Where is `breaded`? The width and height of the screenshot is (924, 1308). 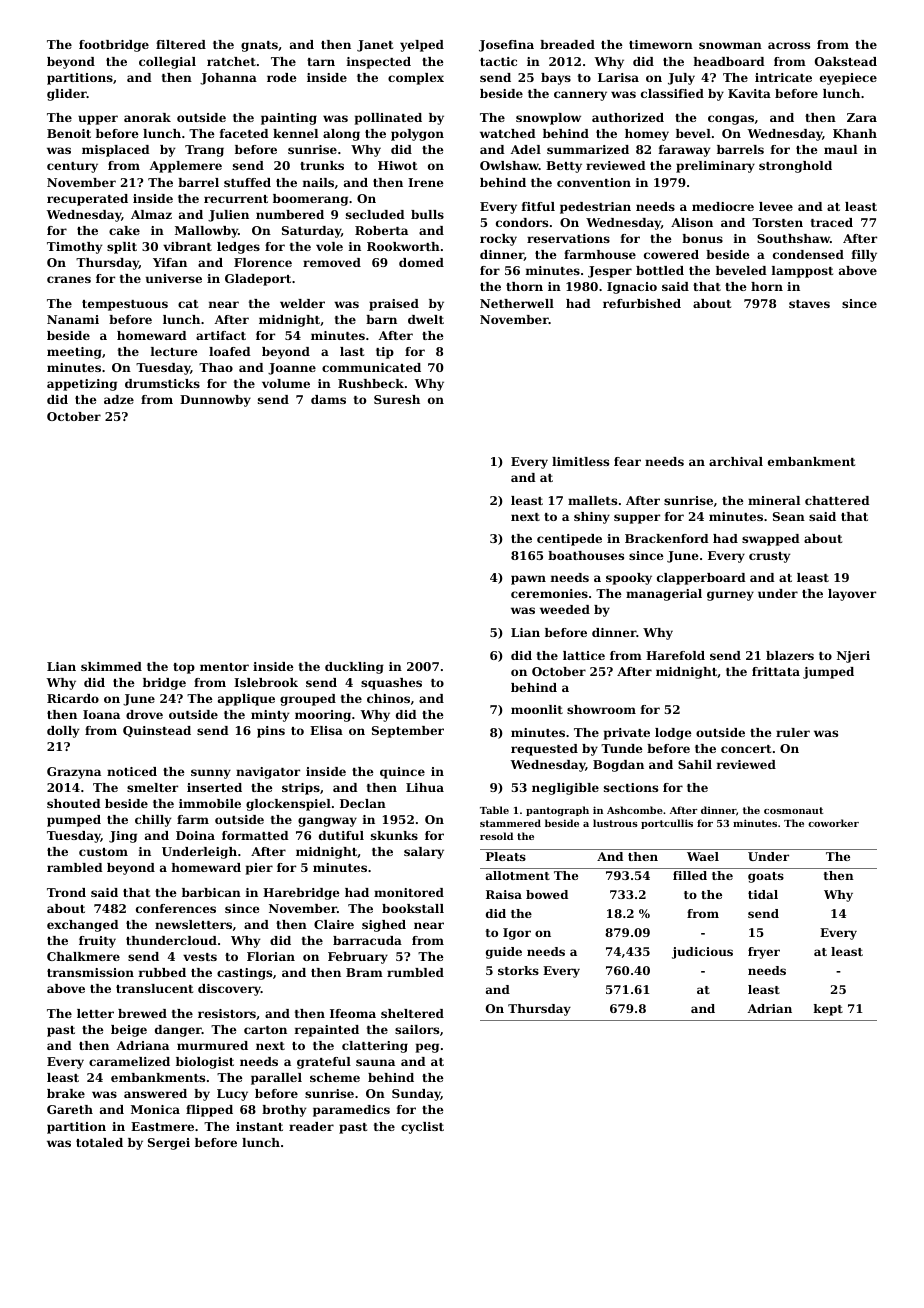 breaded is located at coordinates (567, 44).
